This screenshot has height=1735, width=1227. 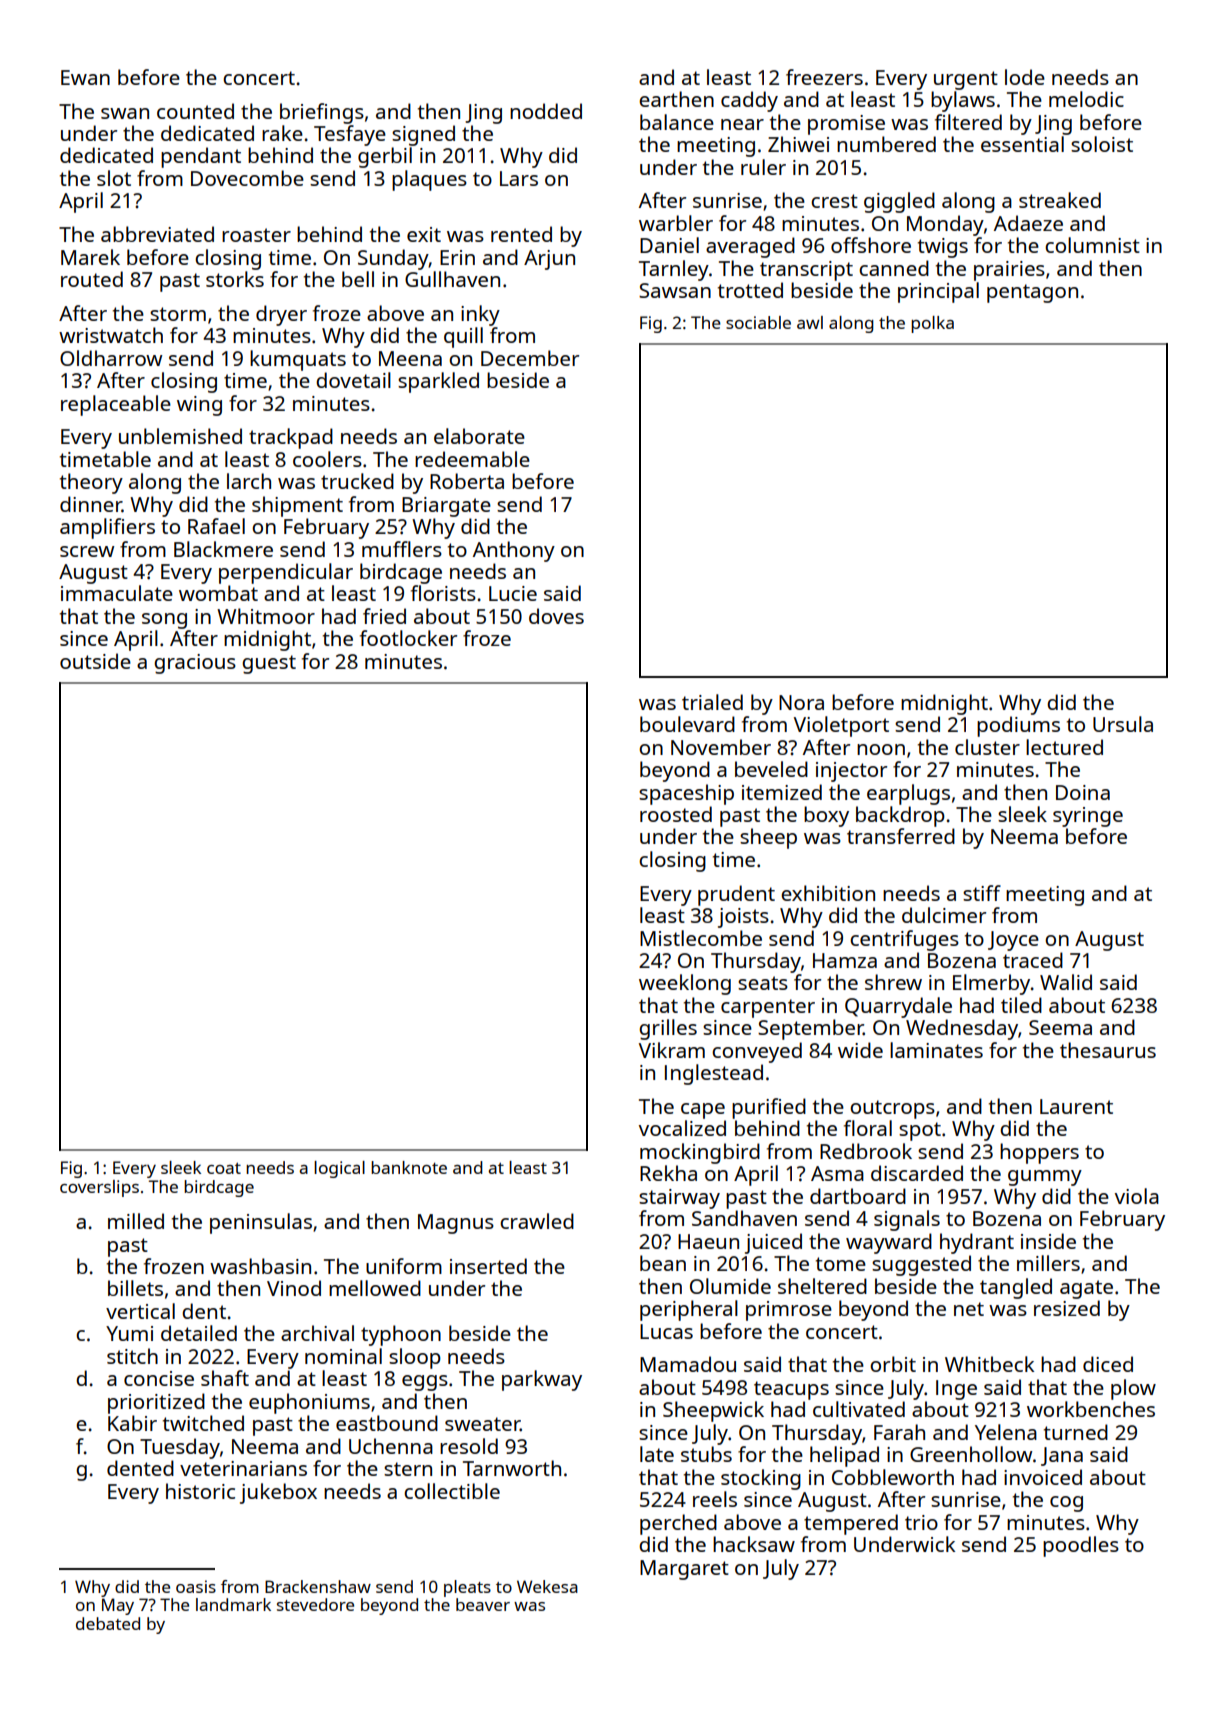 What do you see at coordinates (824, 77) in the screenshot?
I see `freezers` at bounding box center [824, 77].
